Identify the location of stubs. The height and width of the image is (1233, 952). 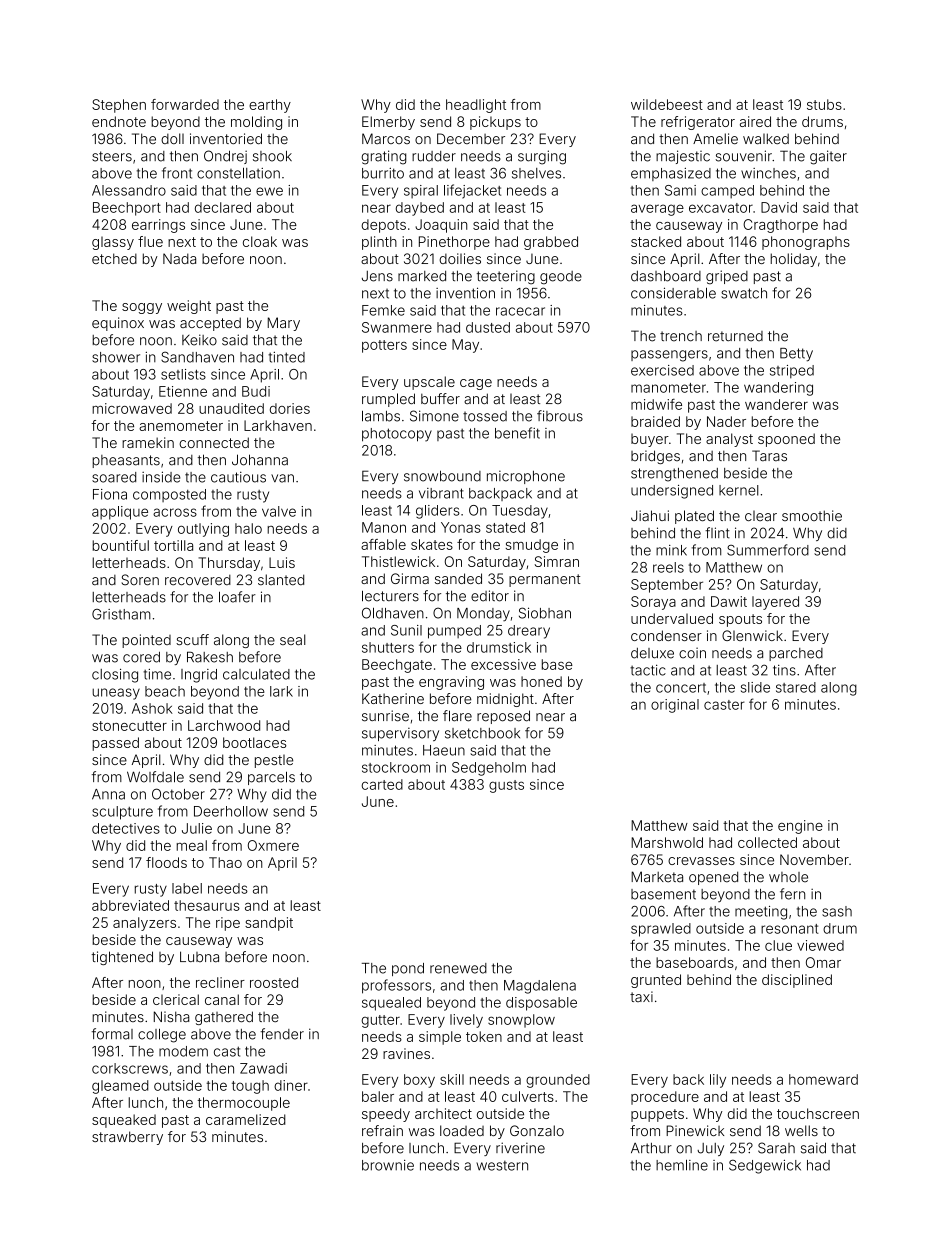
(824, 104).
